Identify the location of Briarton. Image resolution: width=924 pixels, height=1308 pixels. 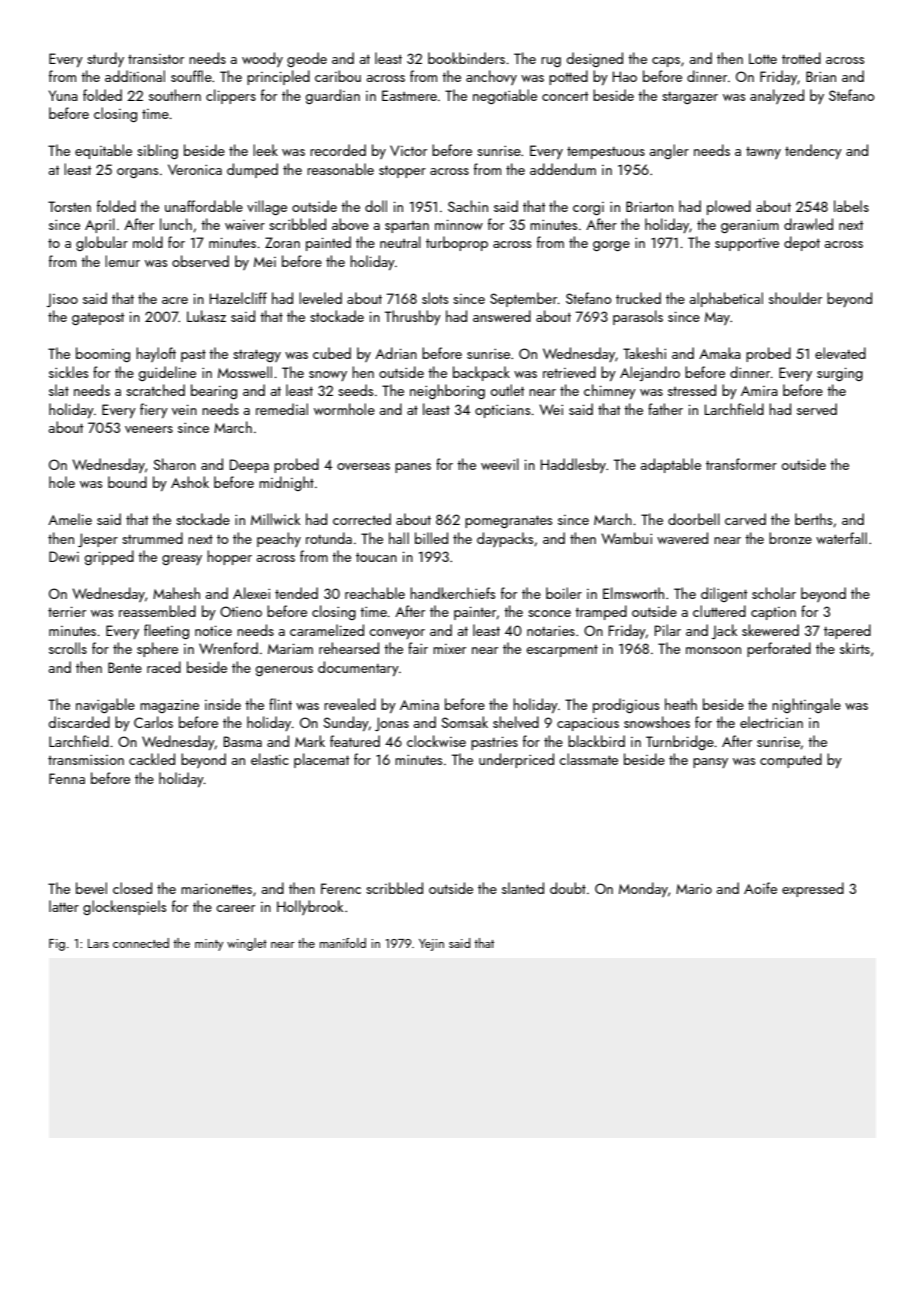
(649, 206).
